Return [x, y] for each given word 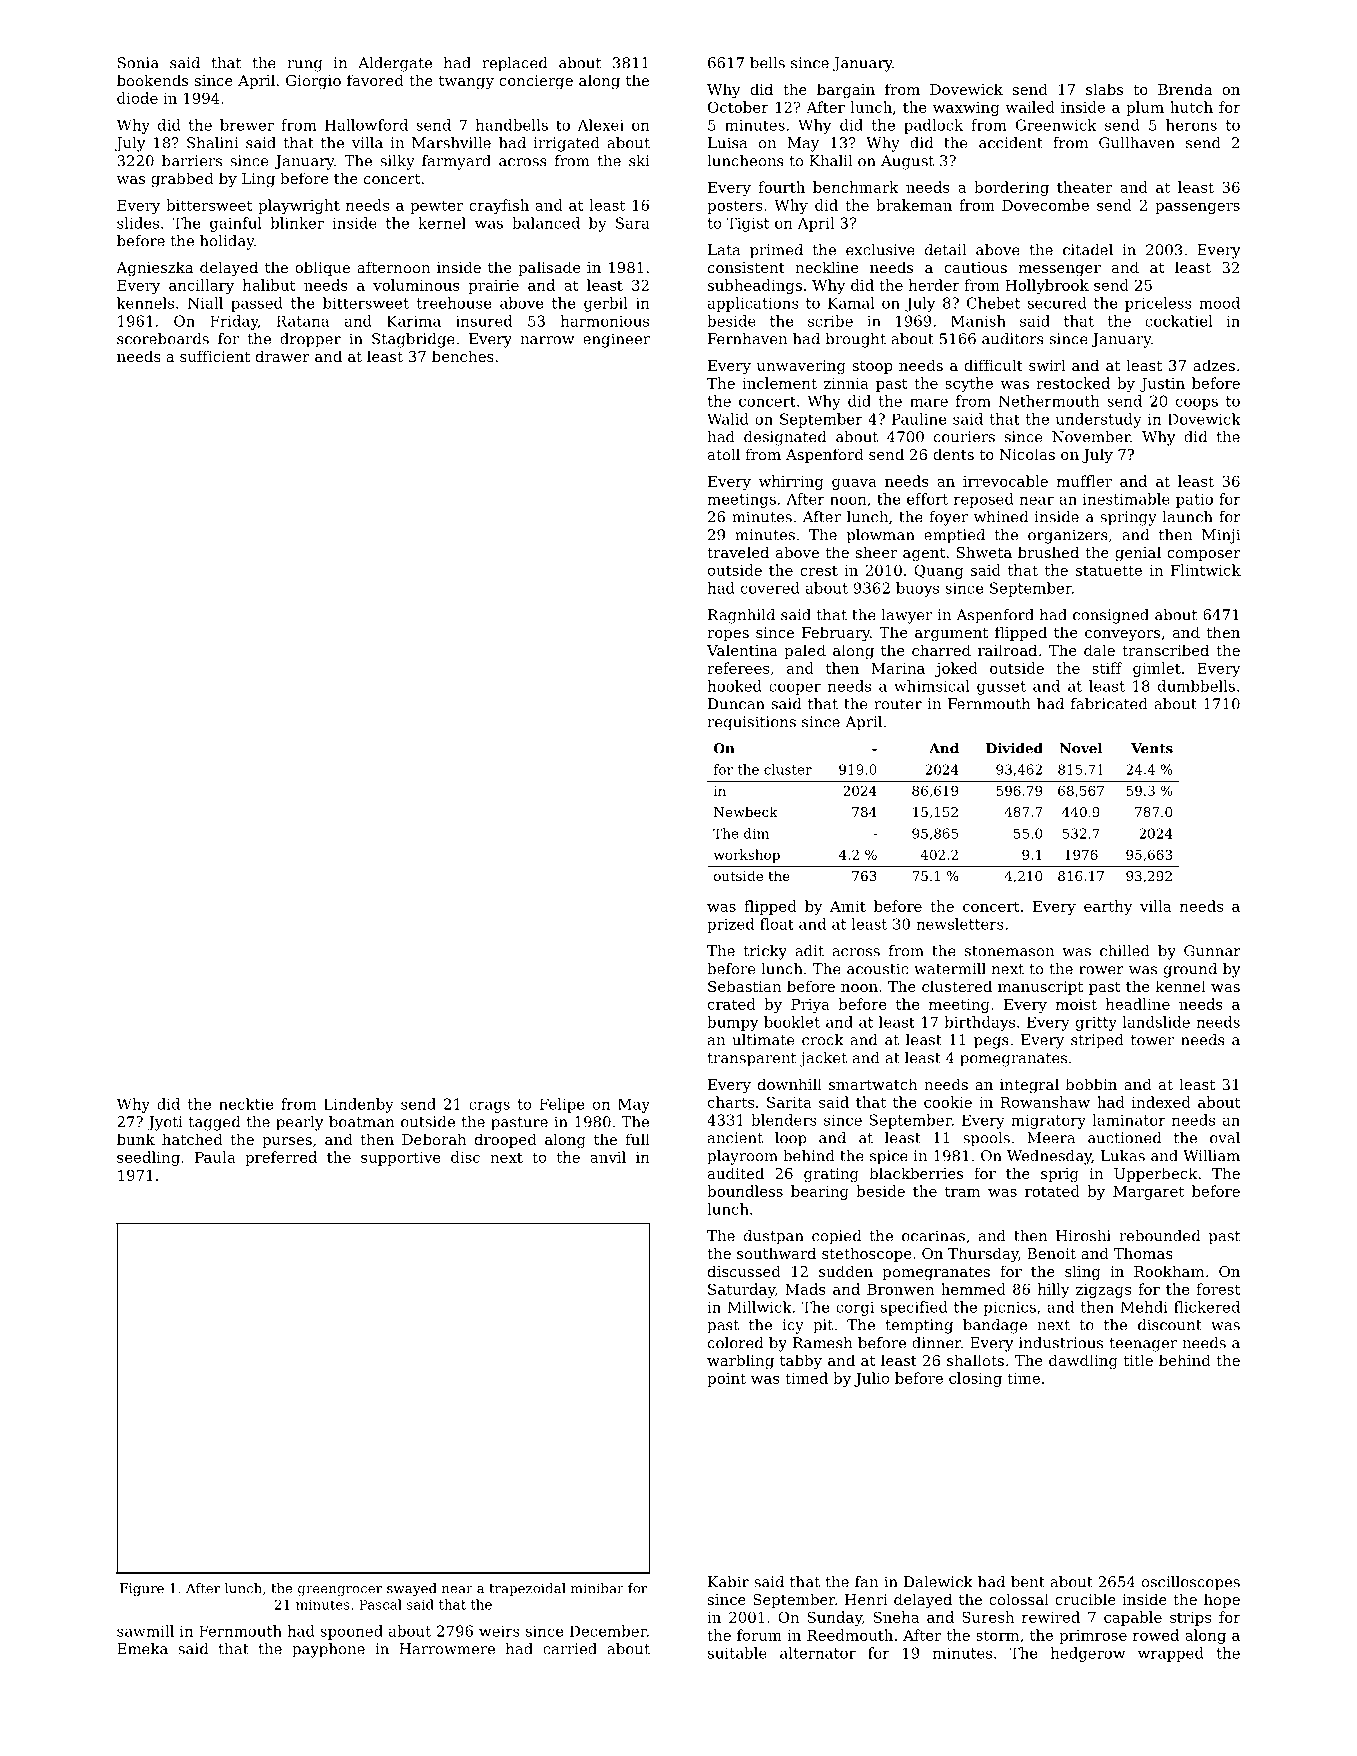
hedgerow [1088, 1654]
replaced [514, 64]
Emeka [142, 1649]
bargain [846, 91]
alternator [818, 1653]
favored [375, 80]
